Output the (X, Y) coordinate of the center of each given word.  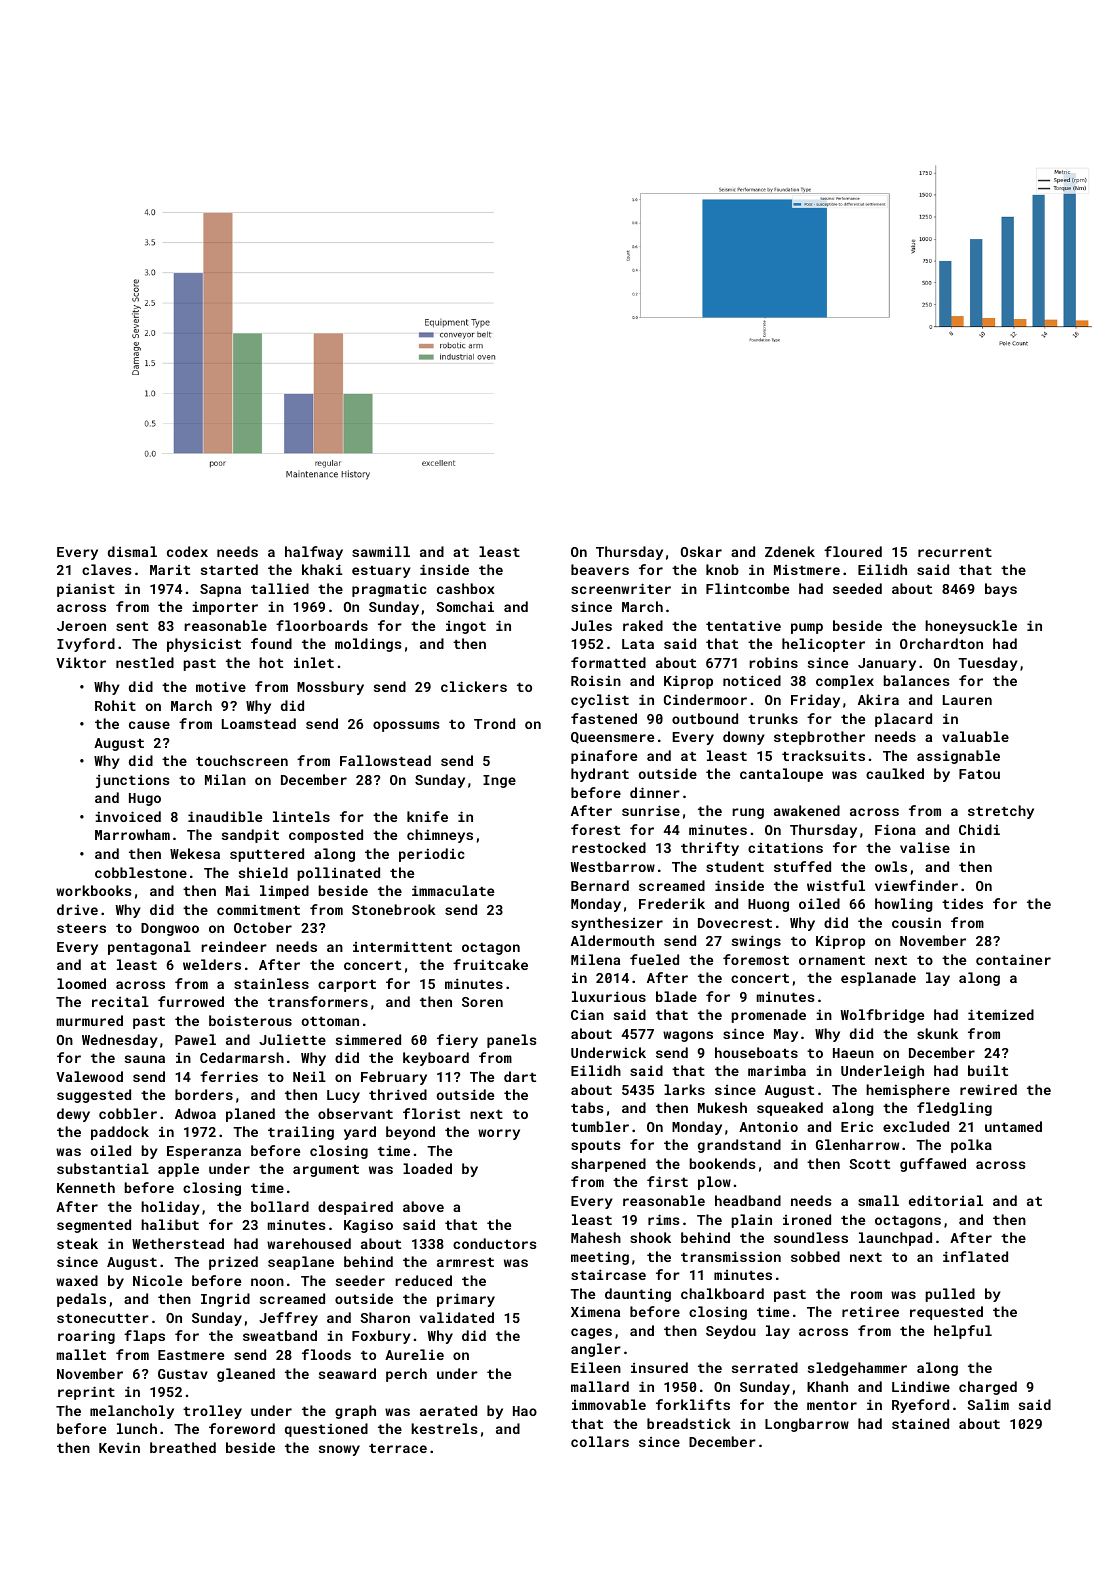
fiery (457, 1041)
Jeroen (81, 626)
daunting (638, 1295)
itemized (1001, 1014)
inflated (975, 1256)
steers (81, 928)
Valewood (89, 1076)
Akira (878, 699)
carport (347, 986)
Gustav (183, 1374)
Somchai (465, 606)
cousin (916, 922)
